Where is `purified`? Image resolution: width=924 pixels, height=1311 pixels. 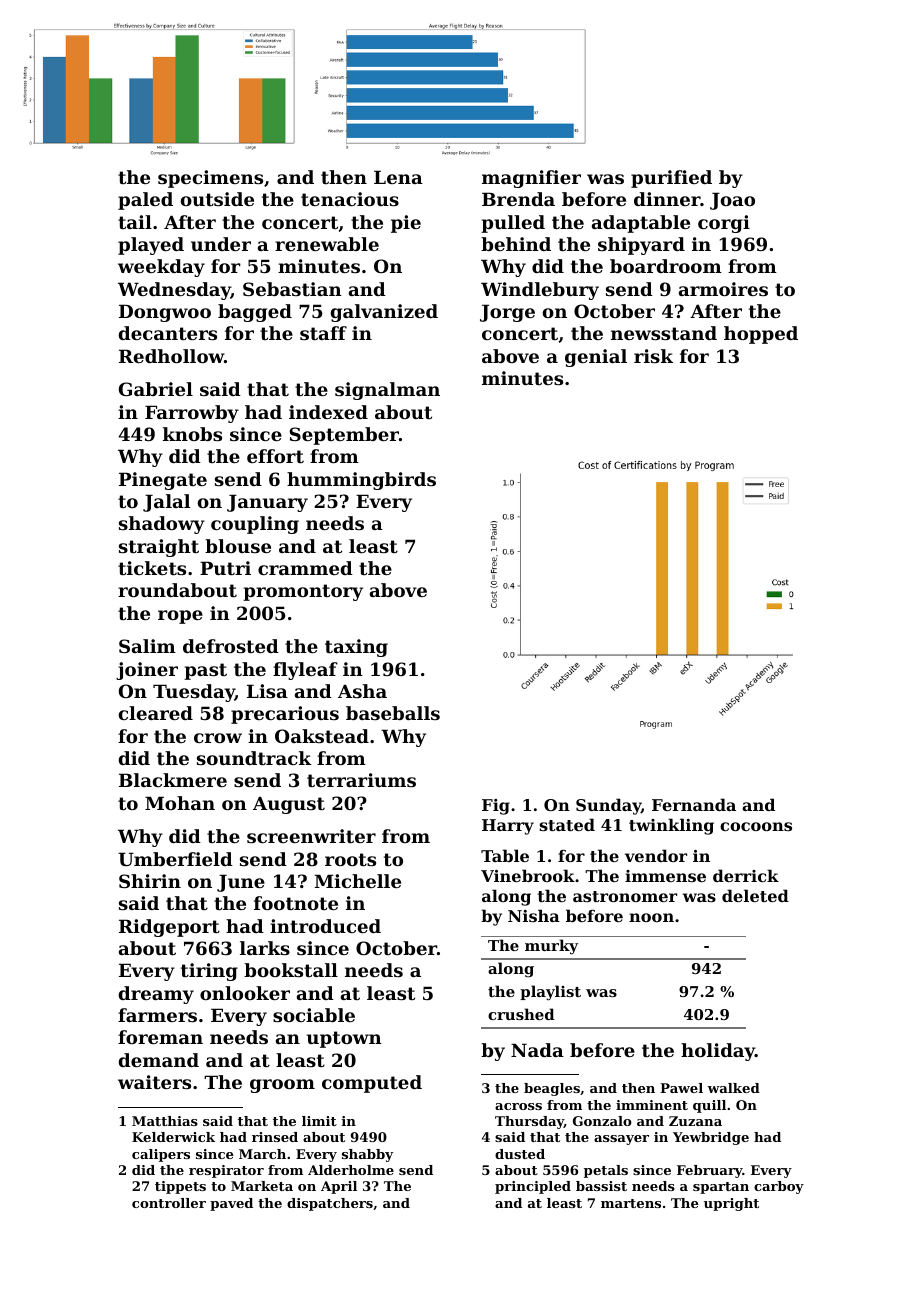
purified is located at coordinates (671, 179).
